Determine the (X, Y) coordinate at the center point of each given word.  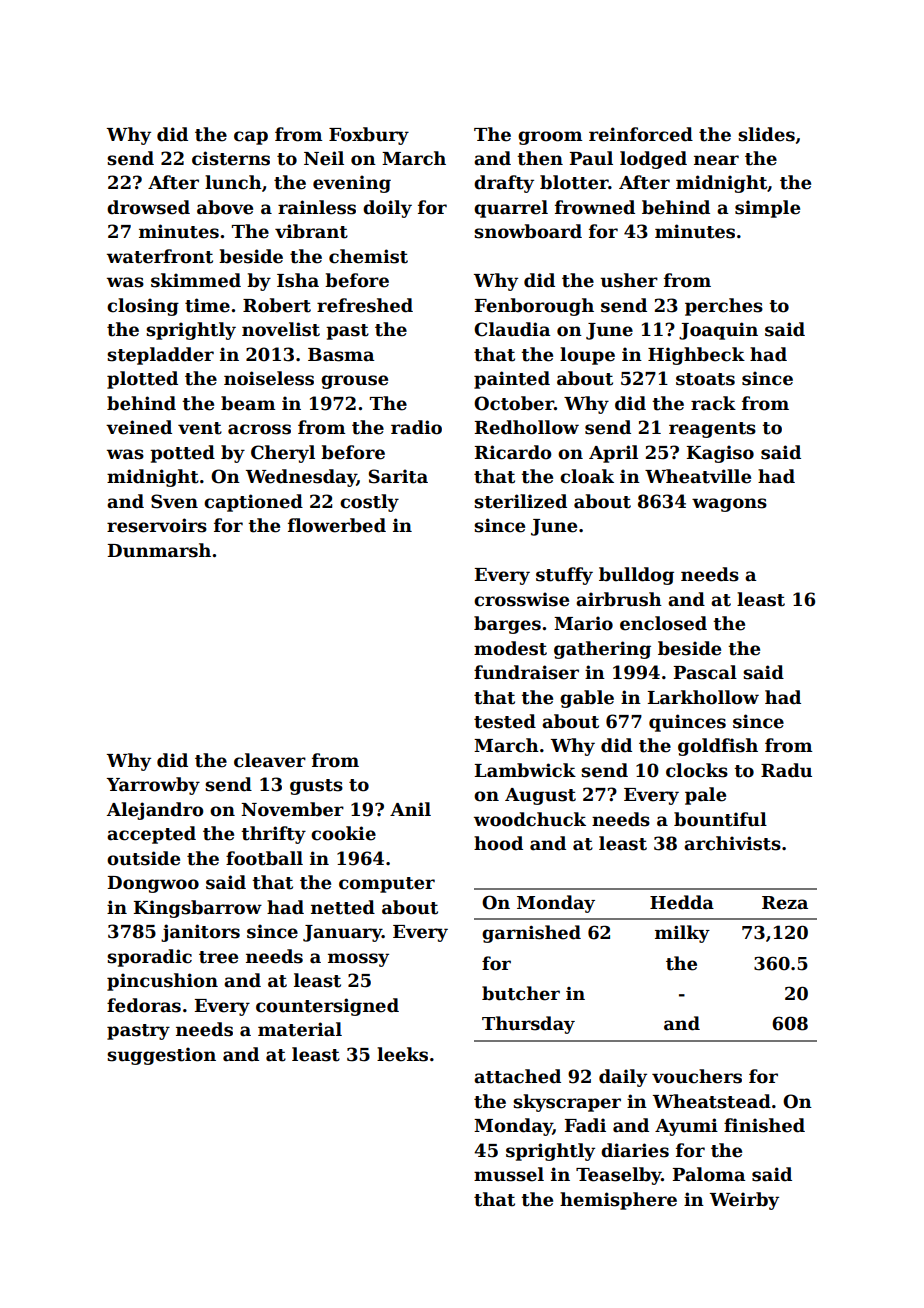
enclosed (663, 623)
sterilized (520, 501)
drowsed (148, 207)
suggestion (161, 1056)
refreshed (365, 305)
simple (767, 209)
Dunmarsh (159, 550)
